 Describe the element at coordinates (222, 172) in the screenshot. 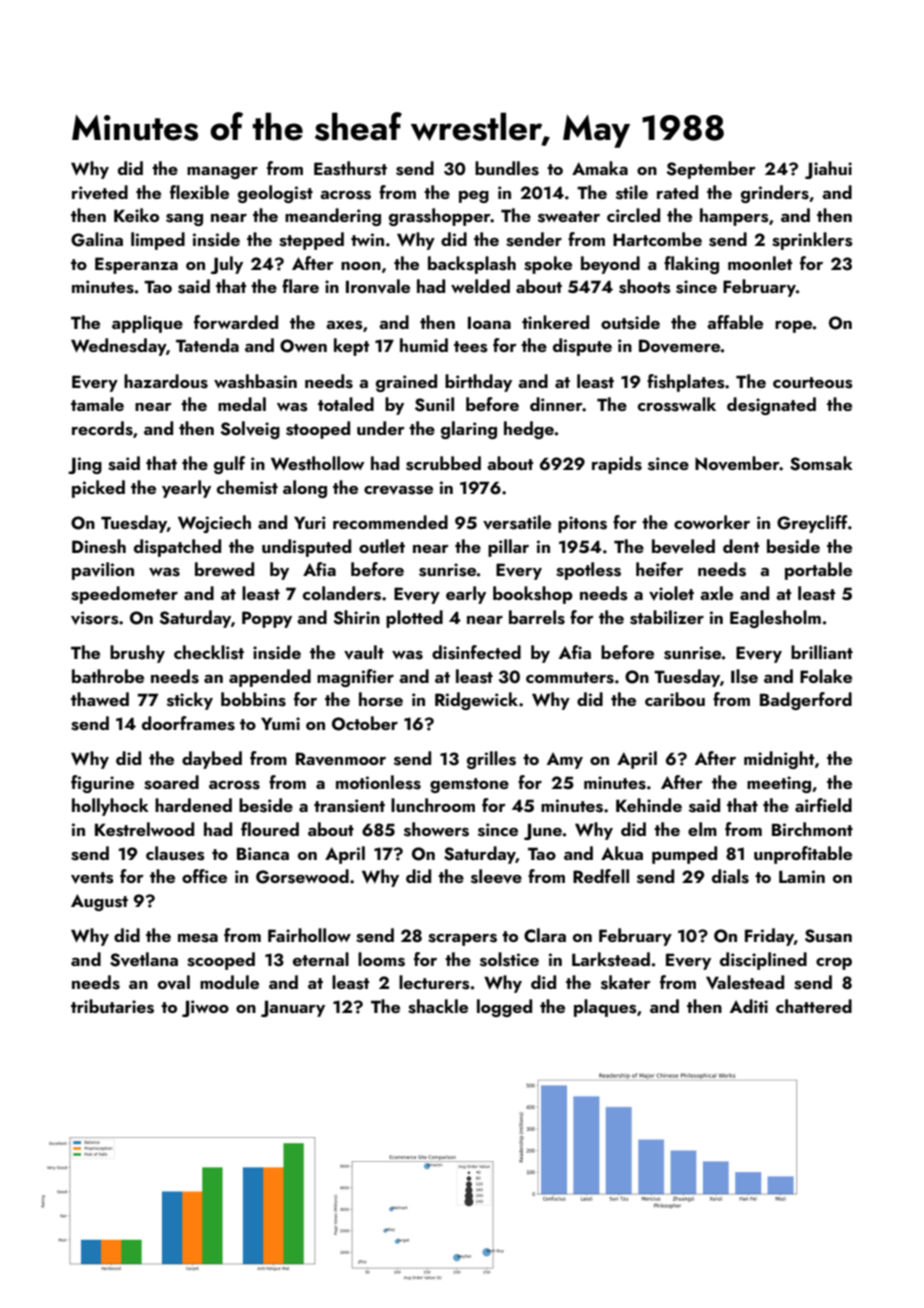

I see `manager` at that location.
